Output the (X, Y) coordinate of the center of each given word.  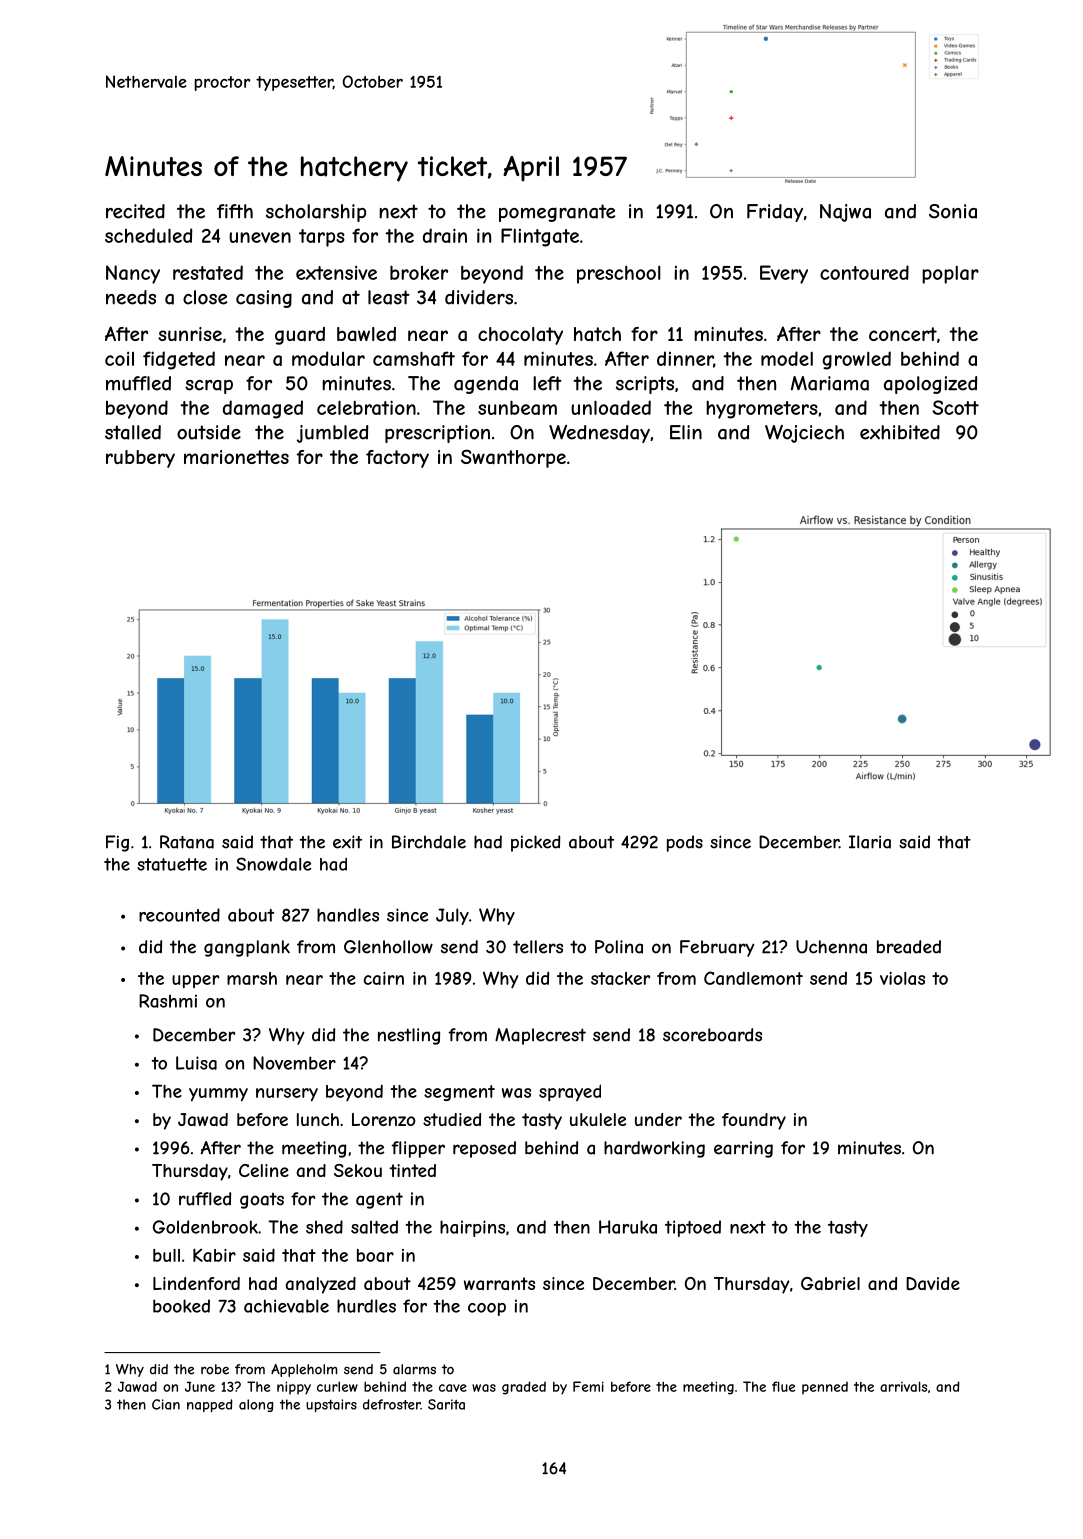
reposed (484, 1149)
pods (685, 843)
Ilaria (870, 842)
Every (784, 274)
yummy (218, 1095)
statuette (172, 864)
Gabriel (830, 1283)
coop (487, 1309)
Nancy (133, 274)
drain (445, 235)
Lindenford (196, 1283)
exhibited (900, 432)
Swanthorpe (513, 458)
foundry (754, 1121)
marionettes (236, 457)
